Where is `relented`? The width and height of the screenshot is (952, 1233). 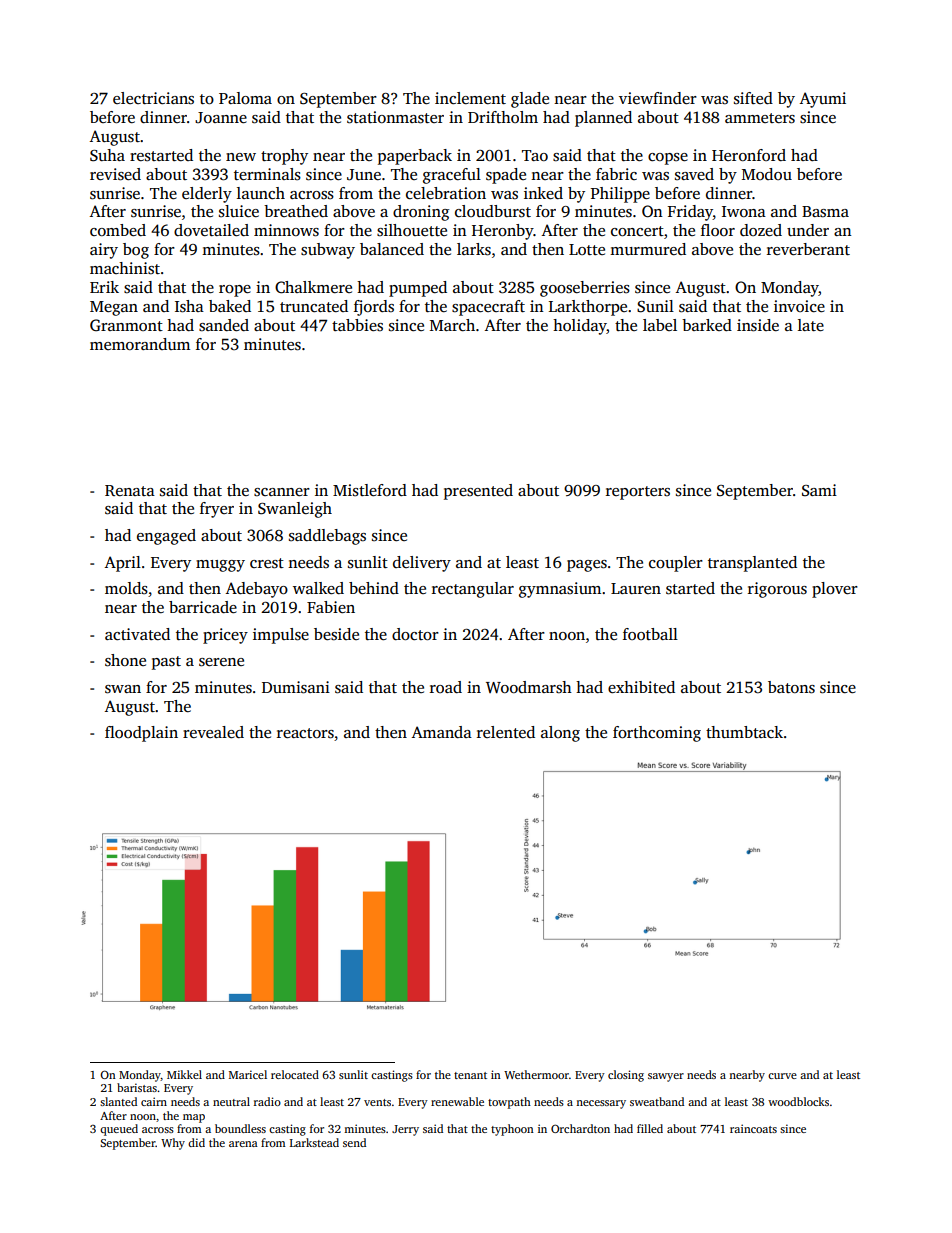 relented is located at coordinates (506, 732).
